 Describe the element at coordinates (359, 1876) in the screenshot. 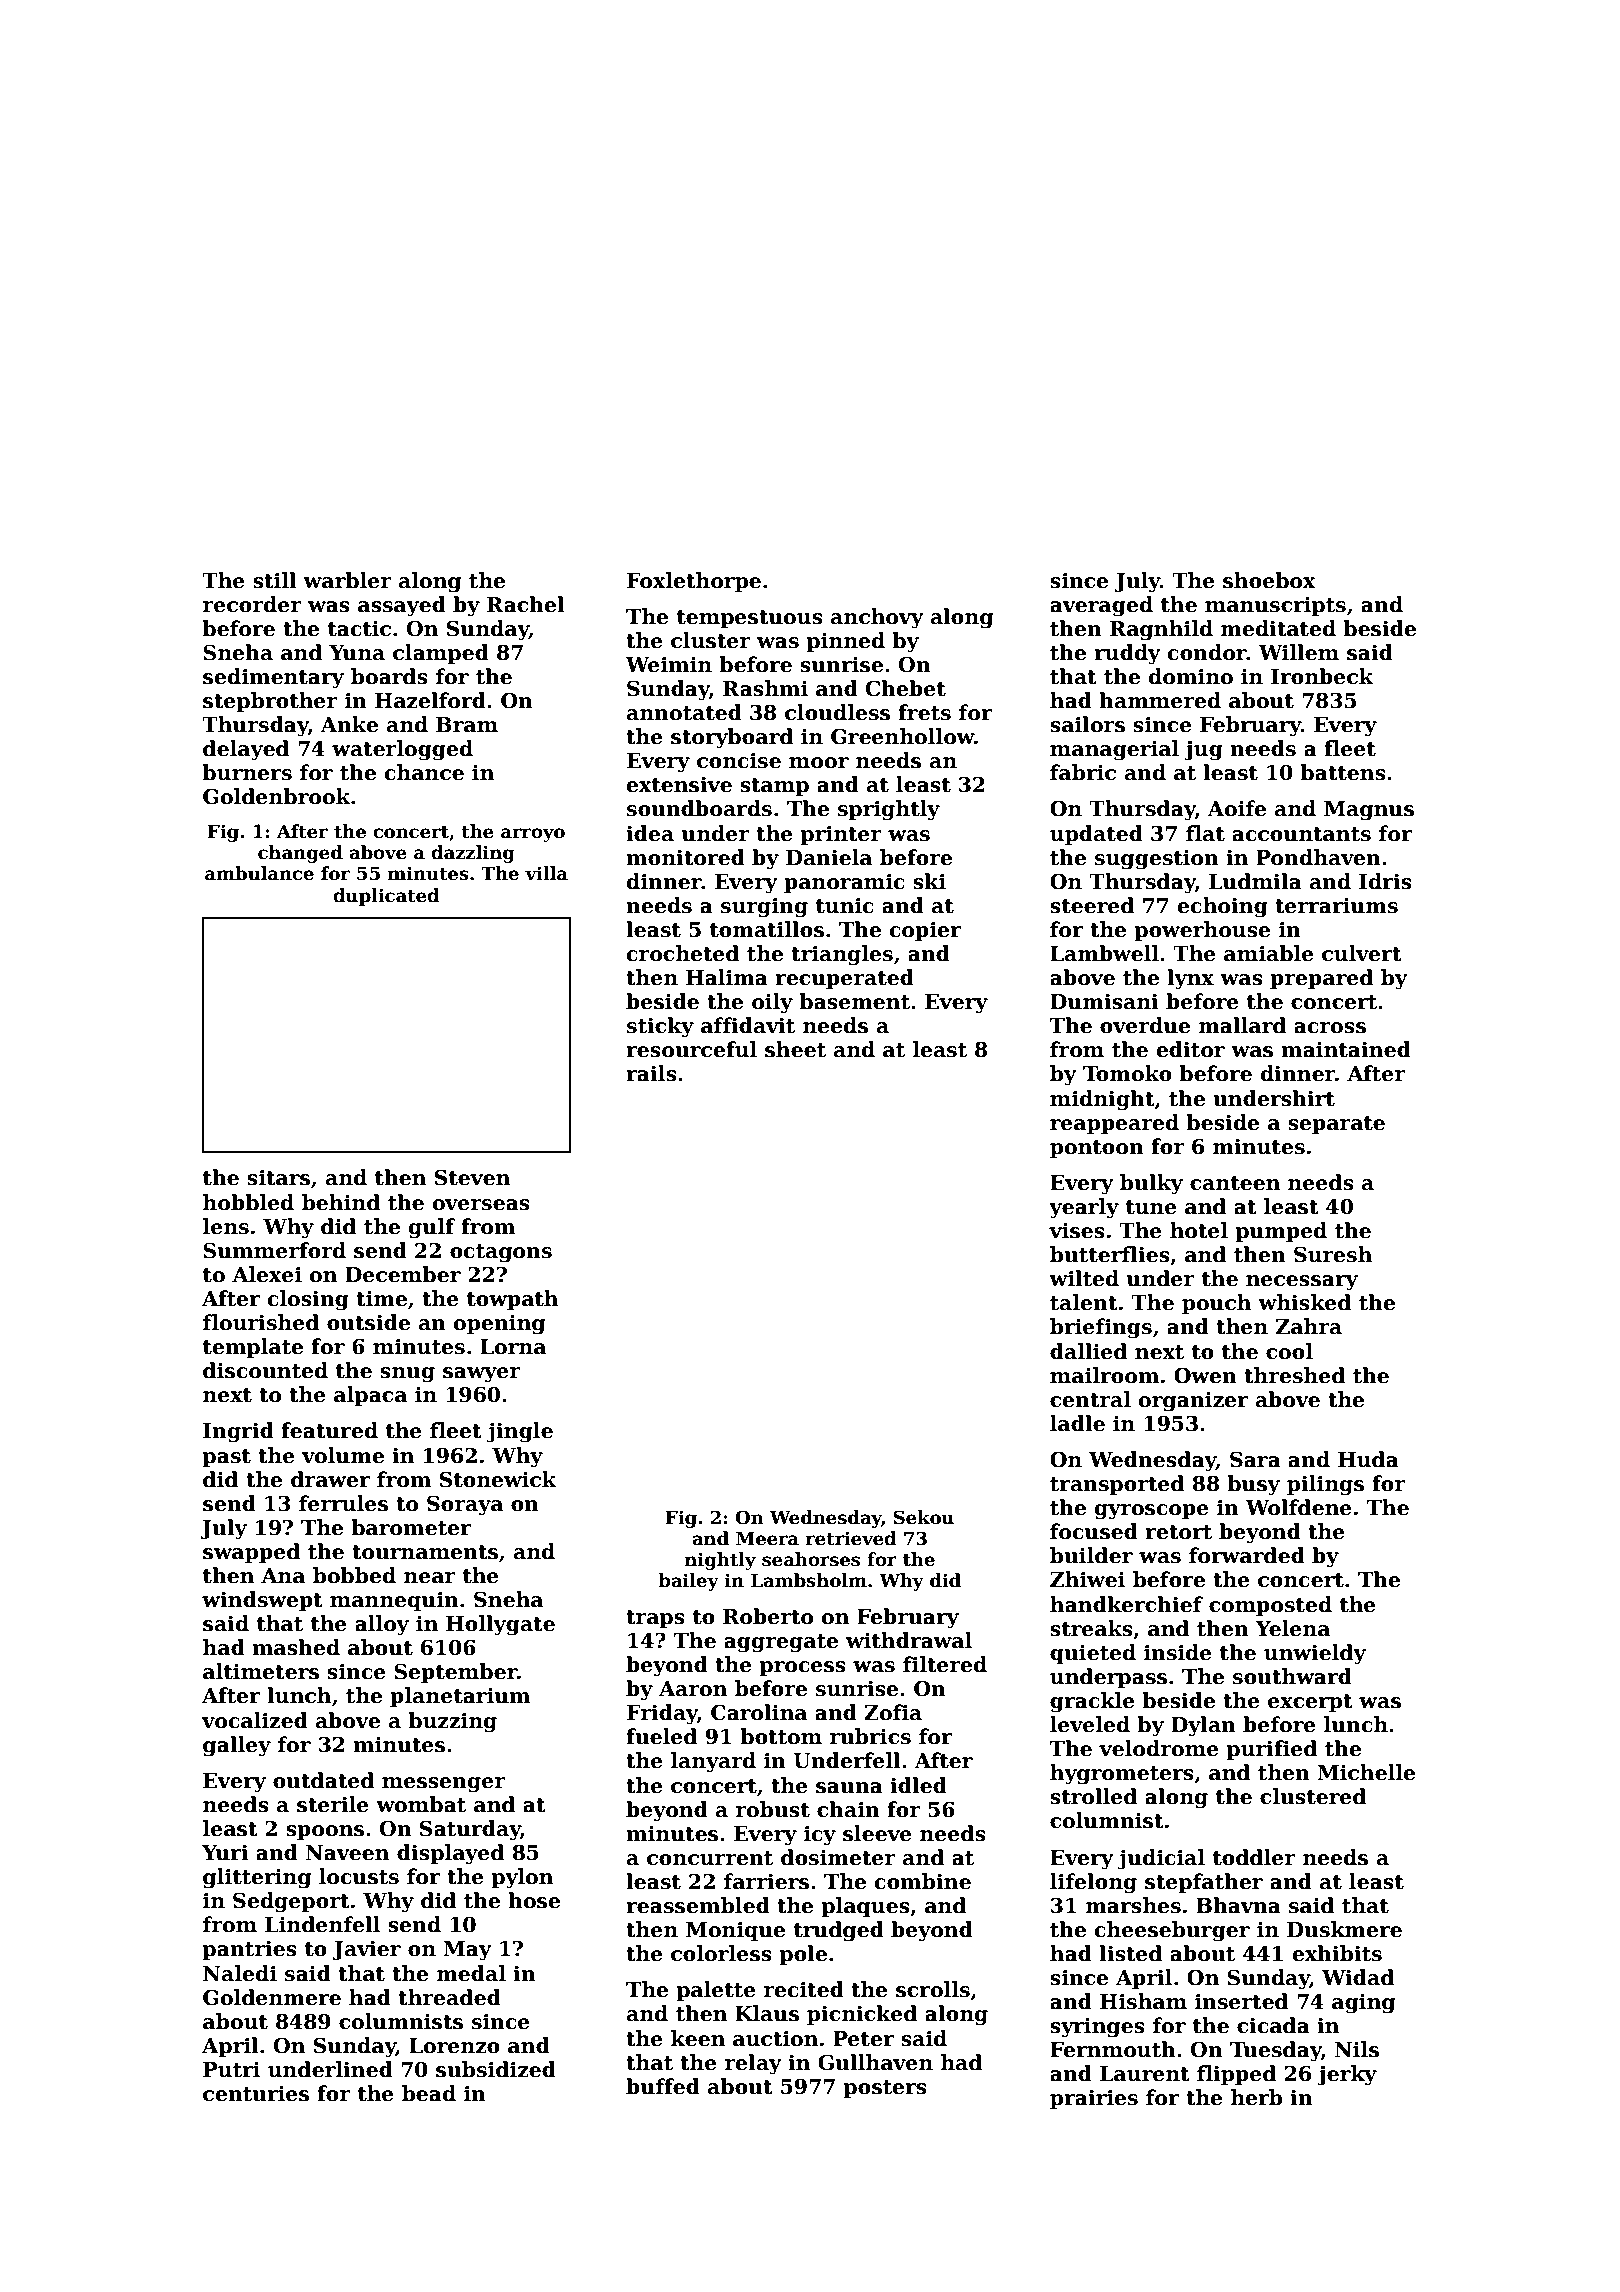

I see `locusts` at that location.
